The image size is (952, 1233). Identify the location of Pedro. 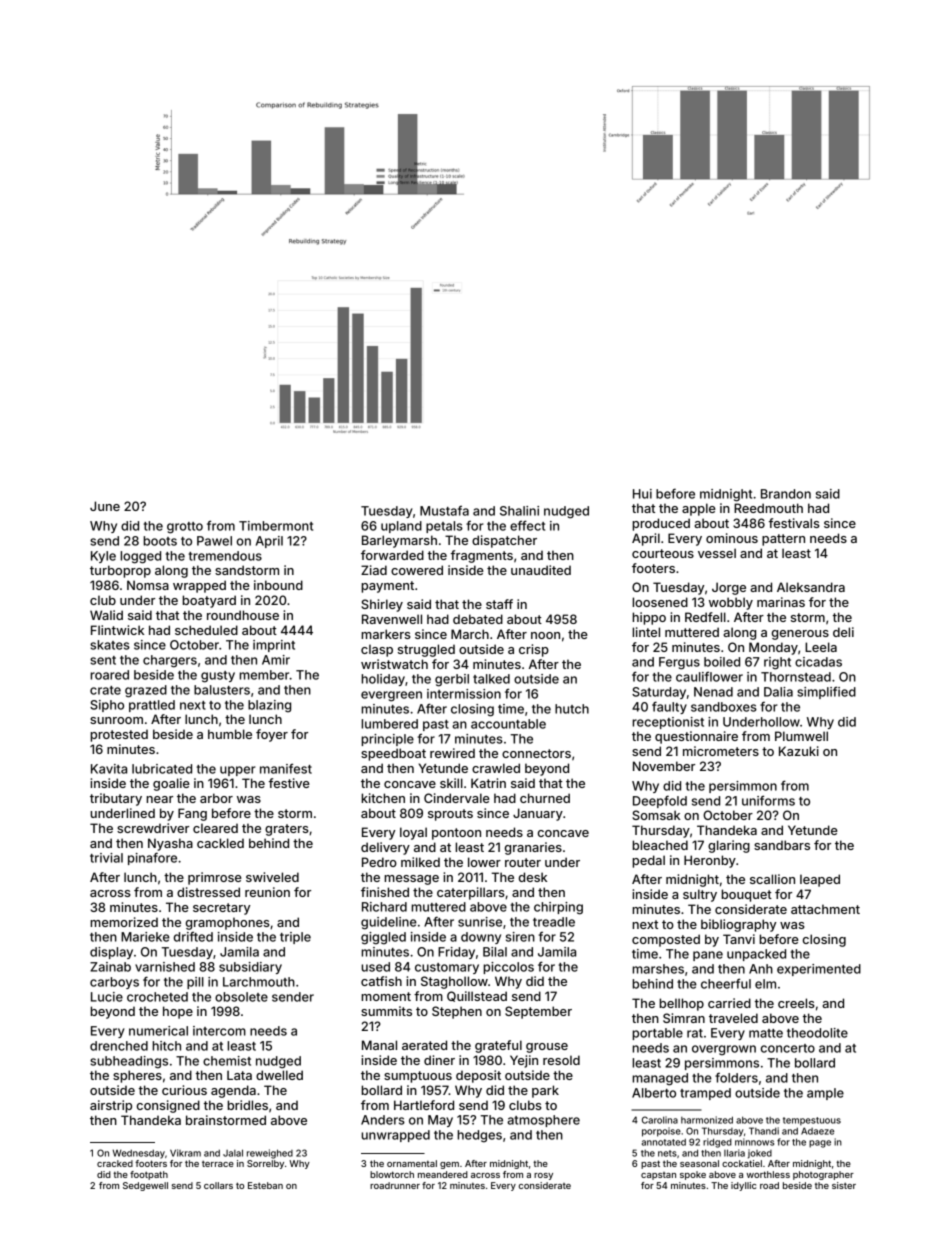
(379, 862).
